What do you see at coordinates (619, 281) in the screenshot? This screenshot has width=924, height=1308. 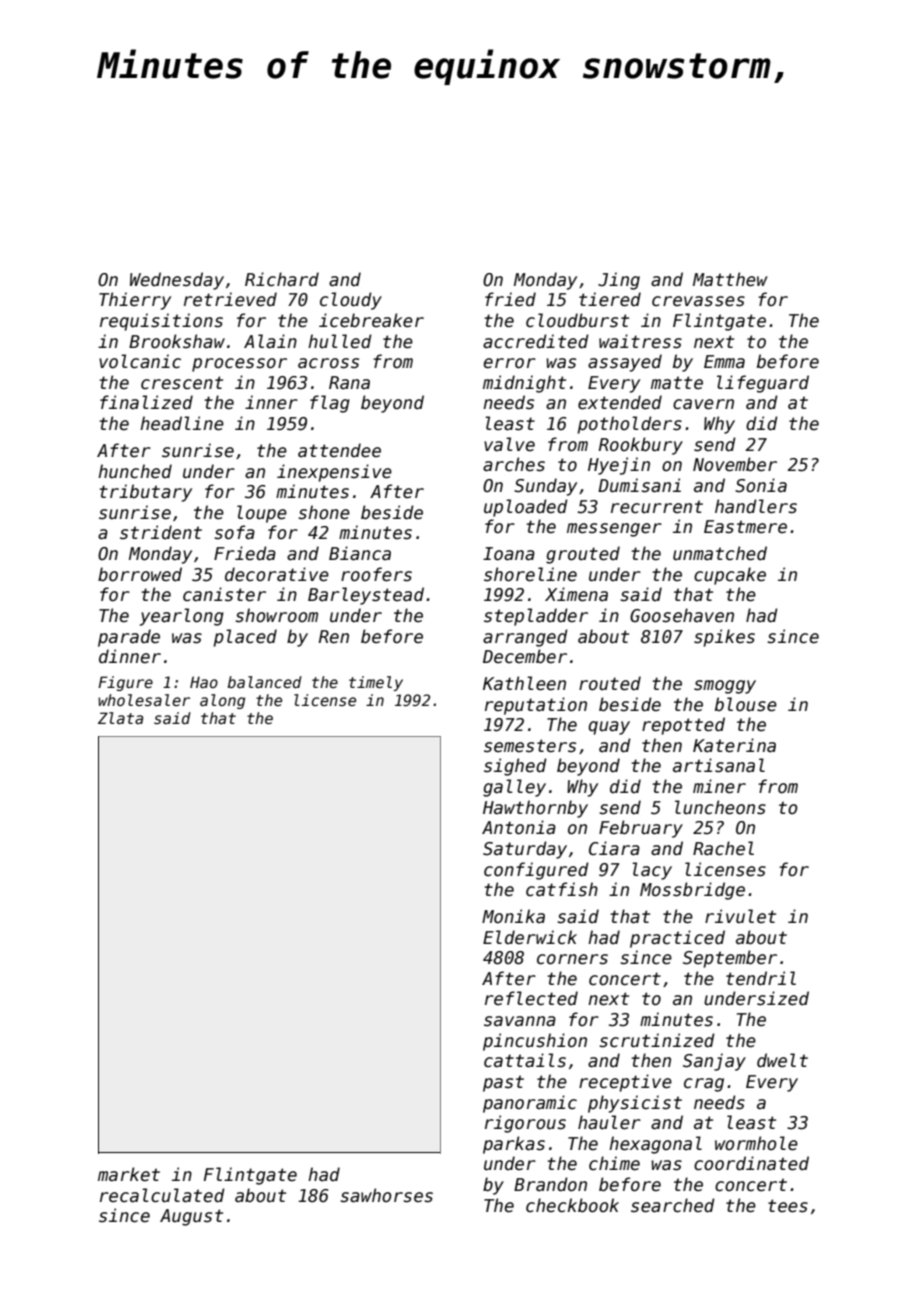 I see `Jing` at bounding box center [619, 281].
